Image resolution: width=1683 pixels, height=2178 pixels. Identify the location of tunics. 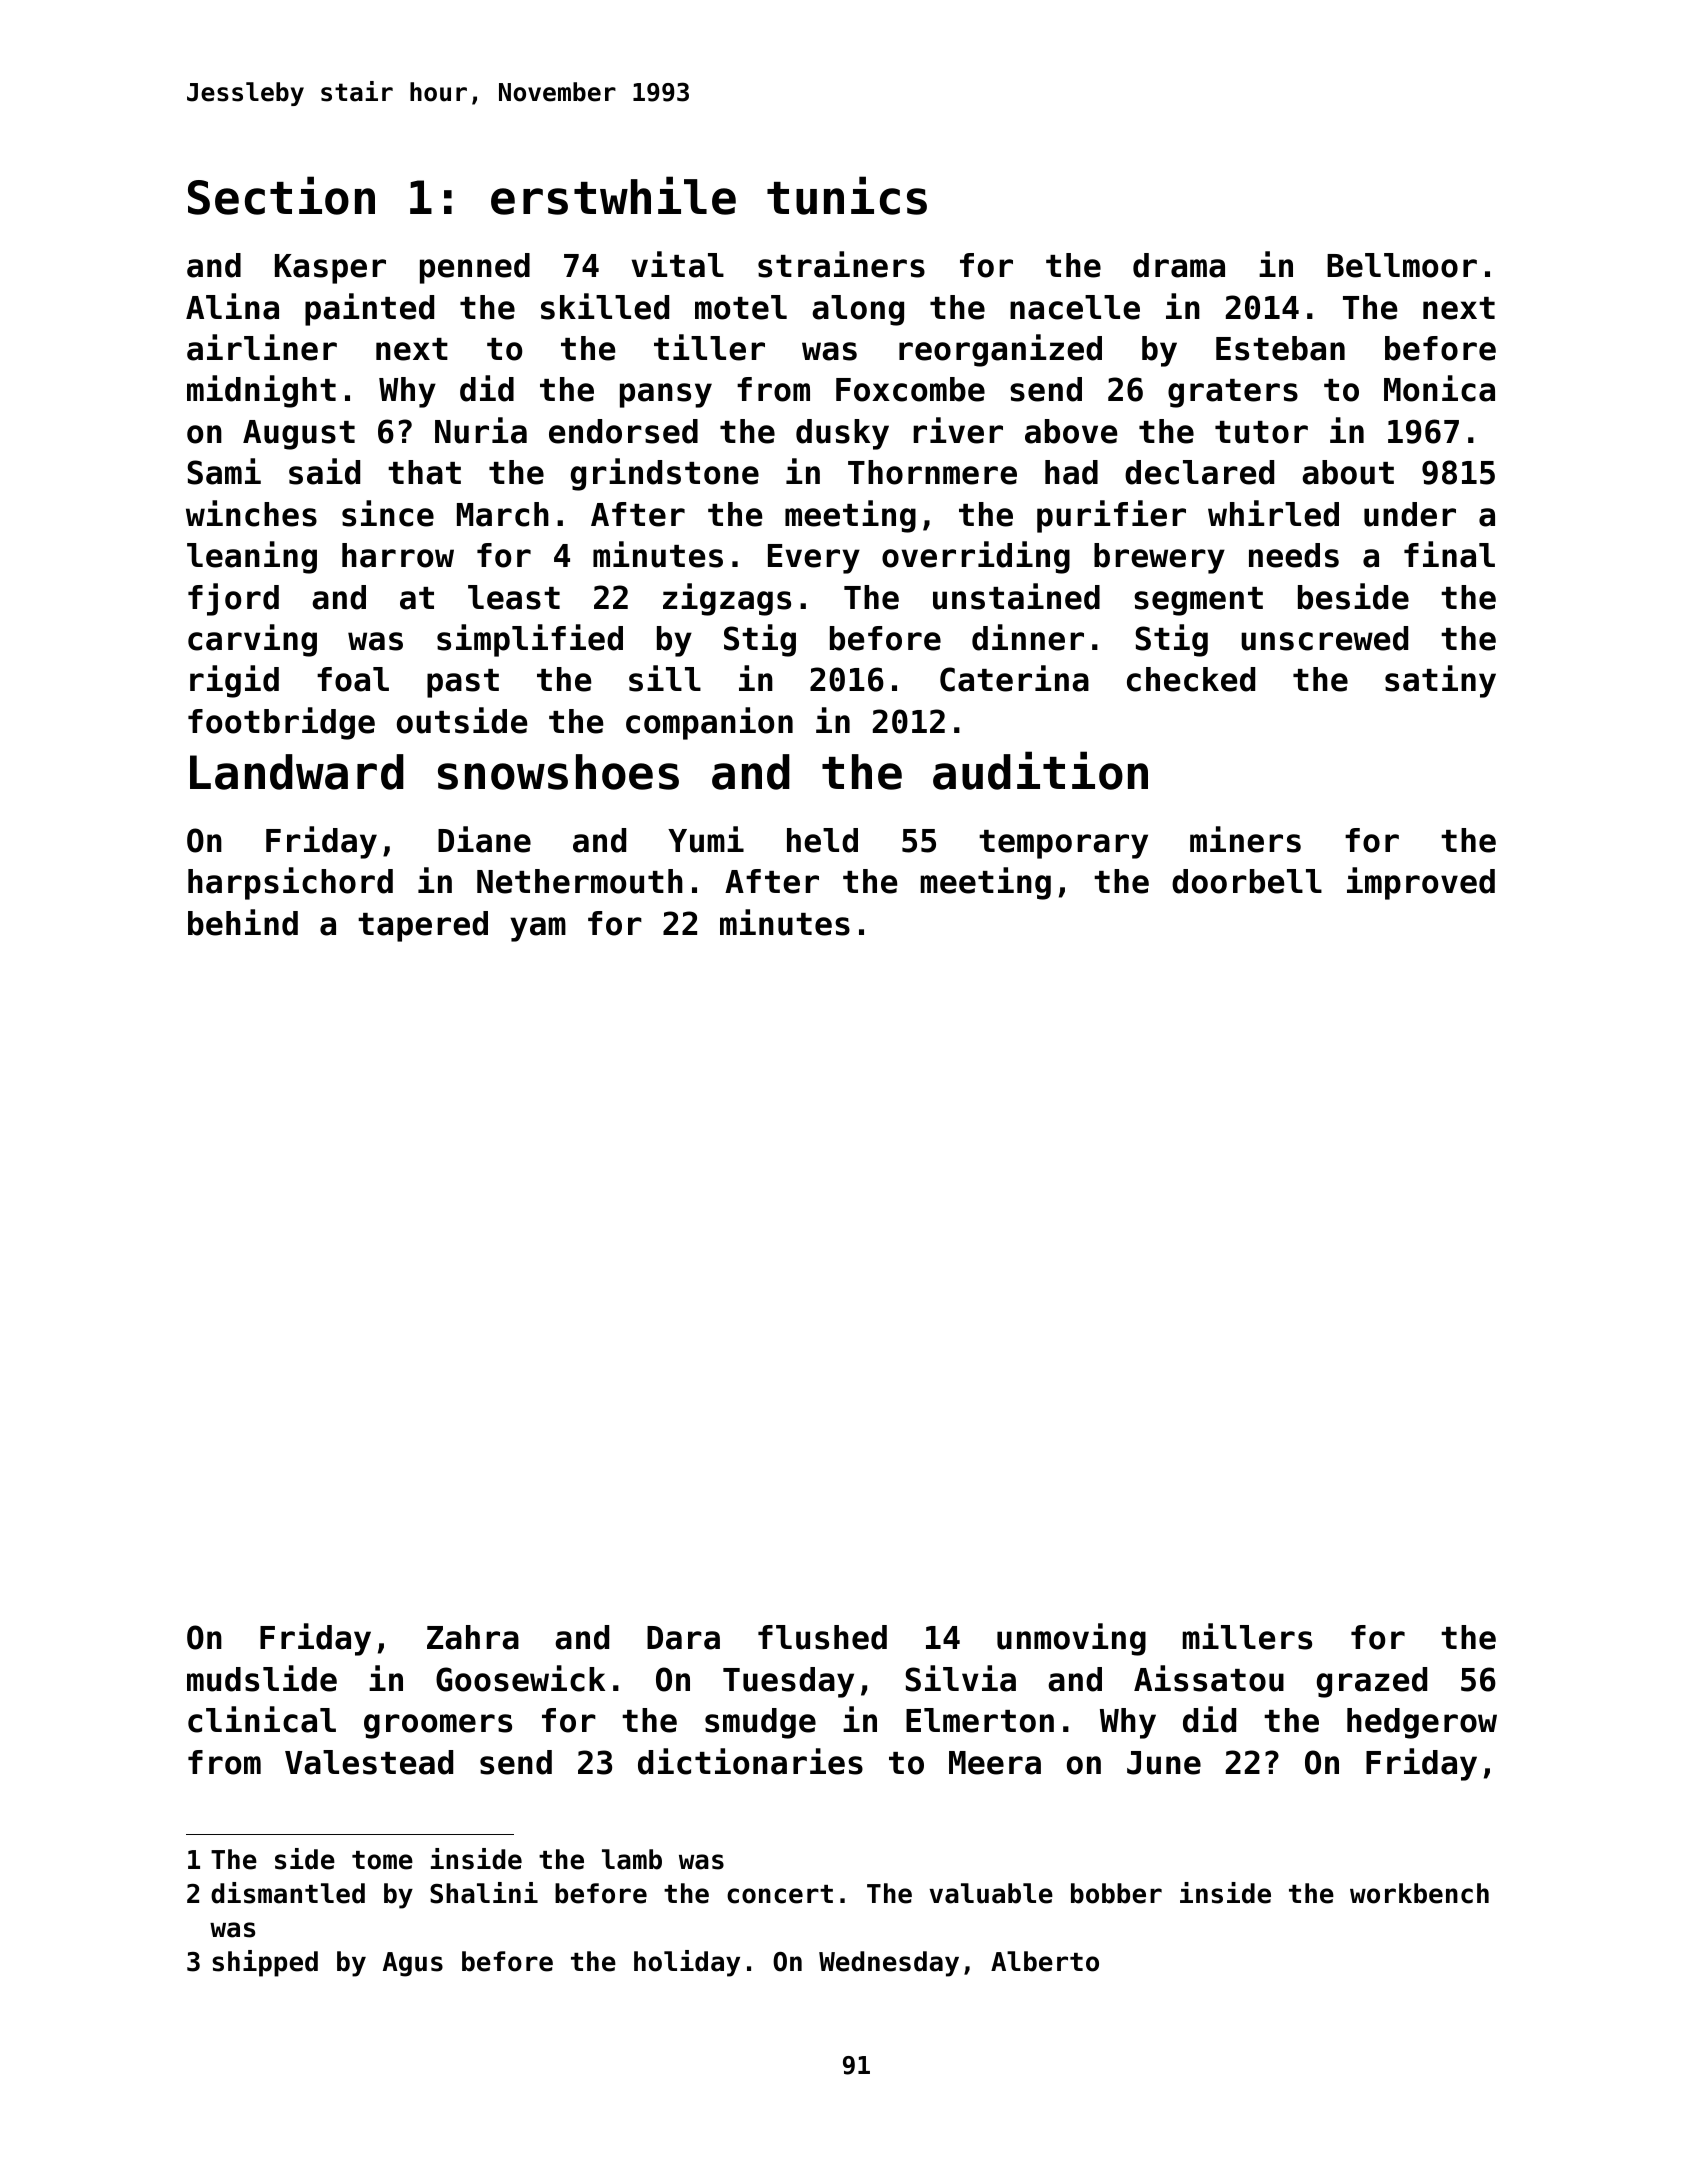
(847, 195).
